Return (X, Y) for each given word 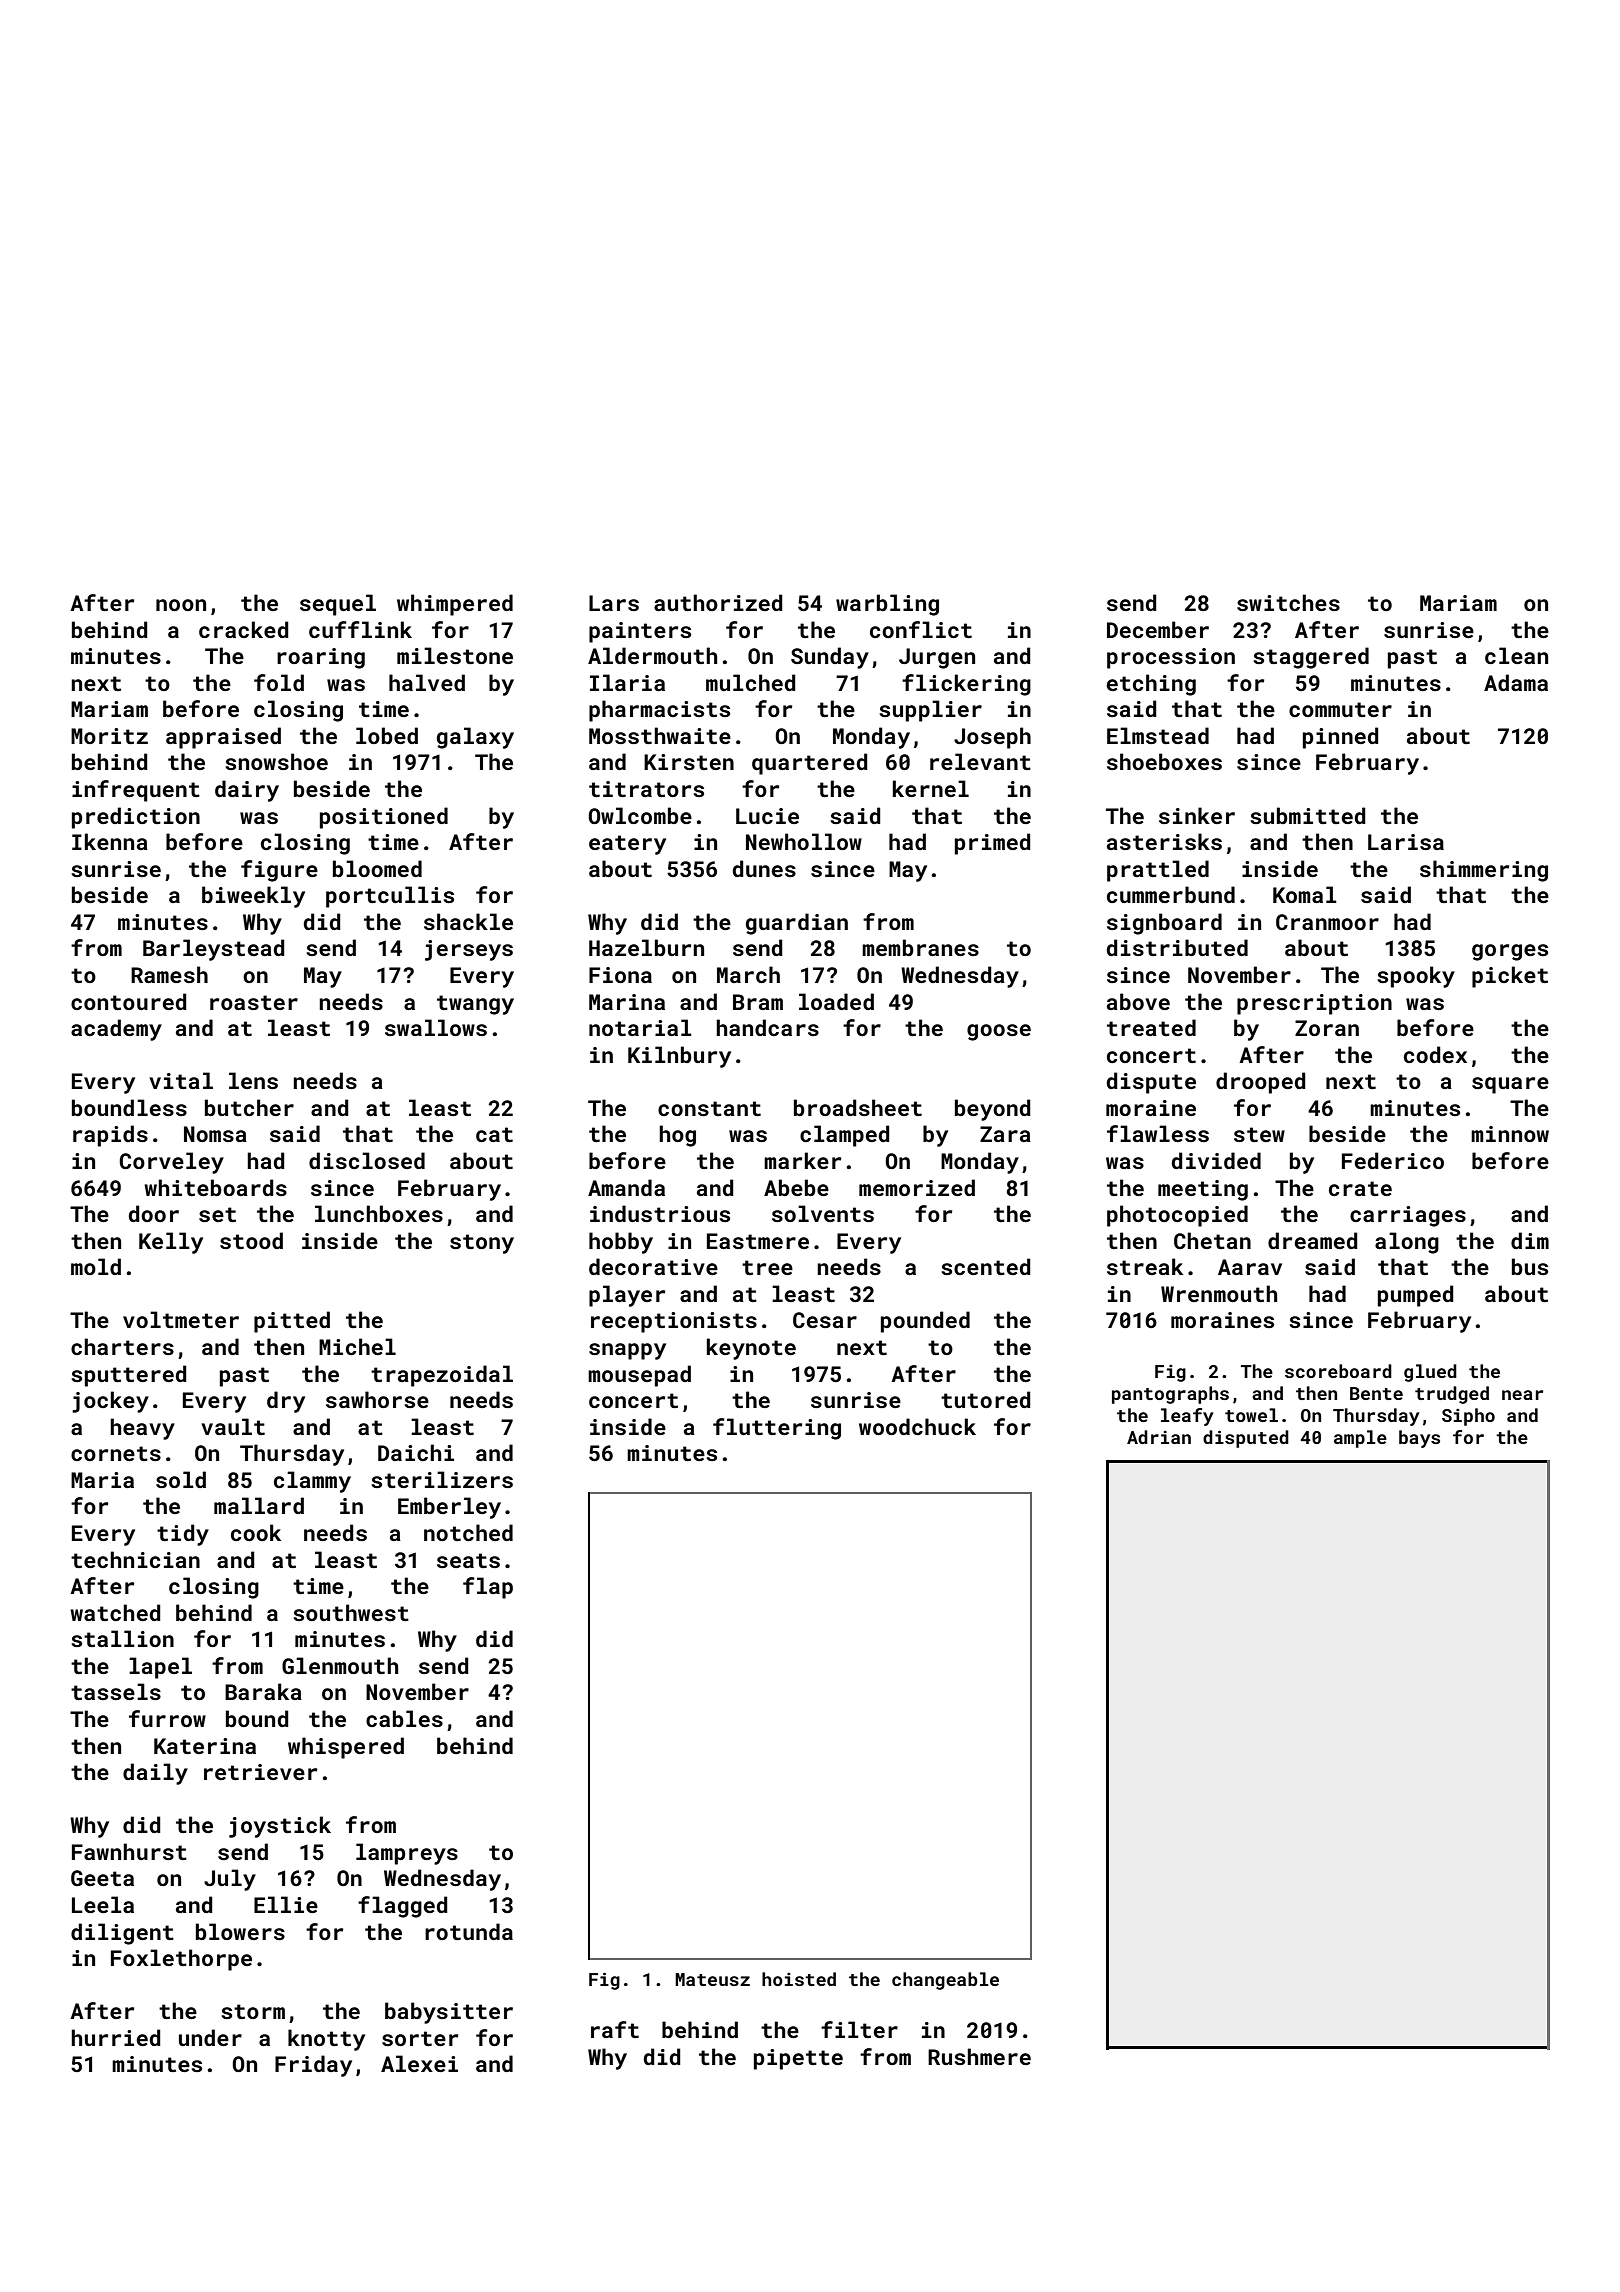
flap (488, 1588)
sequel (338, 605)
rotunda (469, 1931)
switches (1288, 602)
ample (1360, 1439)
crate (1360, 1188)
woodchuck (917, 1426)
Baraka (263, 1691)
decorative (653, 1266)
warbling (887, 605)
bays (1419, 1439)
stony (482, 1244)
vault (233, 1426)
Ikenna (110, 841)
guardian (797, 924)
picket (1510, 977)
